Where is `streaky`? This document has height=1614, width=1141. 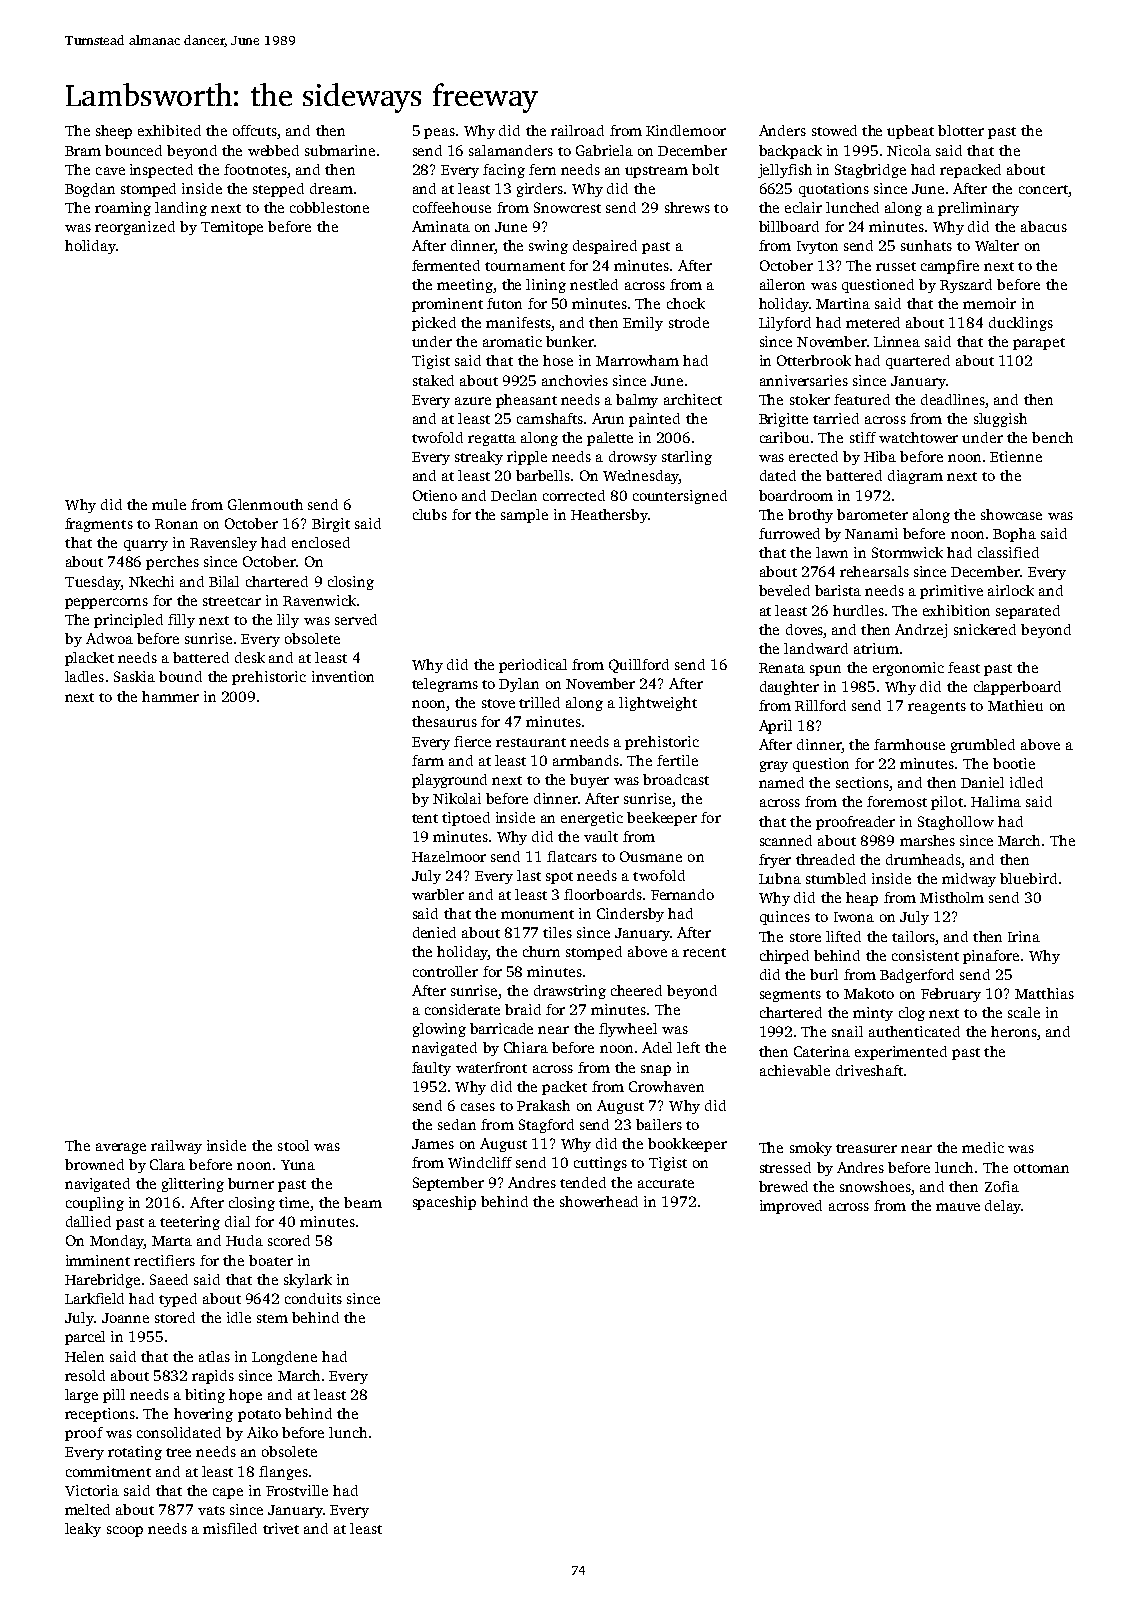
streaky is located at coordinates (479, 458).
